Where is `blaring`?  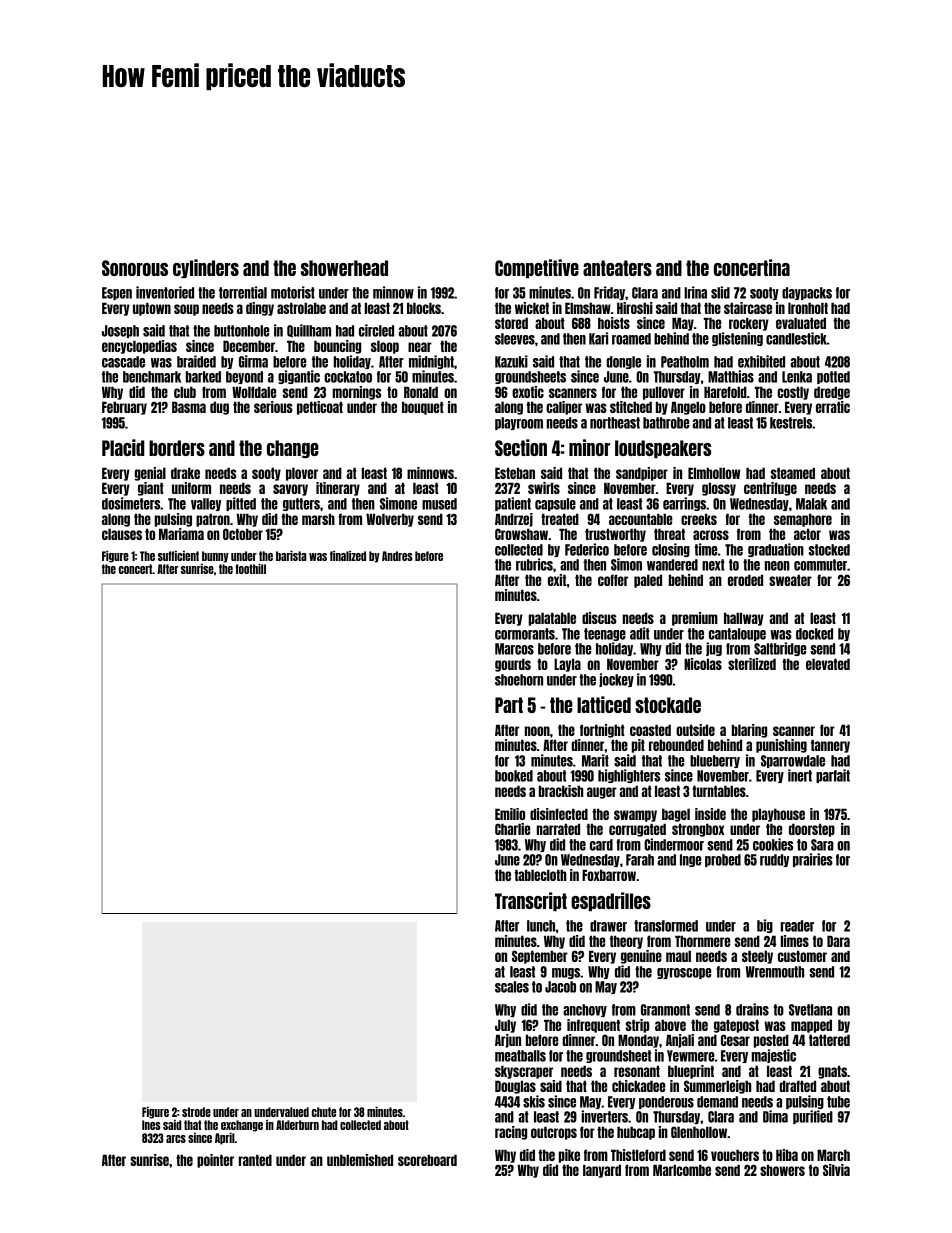 blaring is located at coordinates (749, 731).
